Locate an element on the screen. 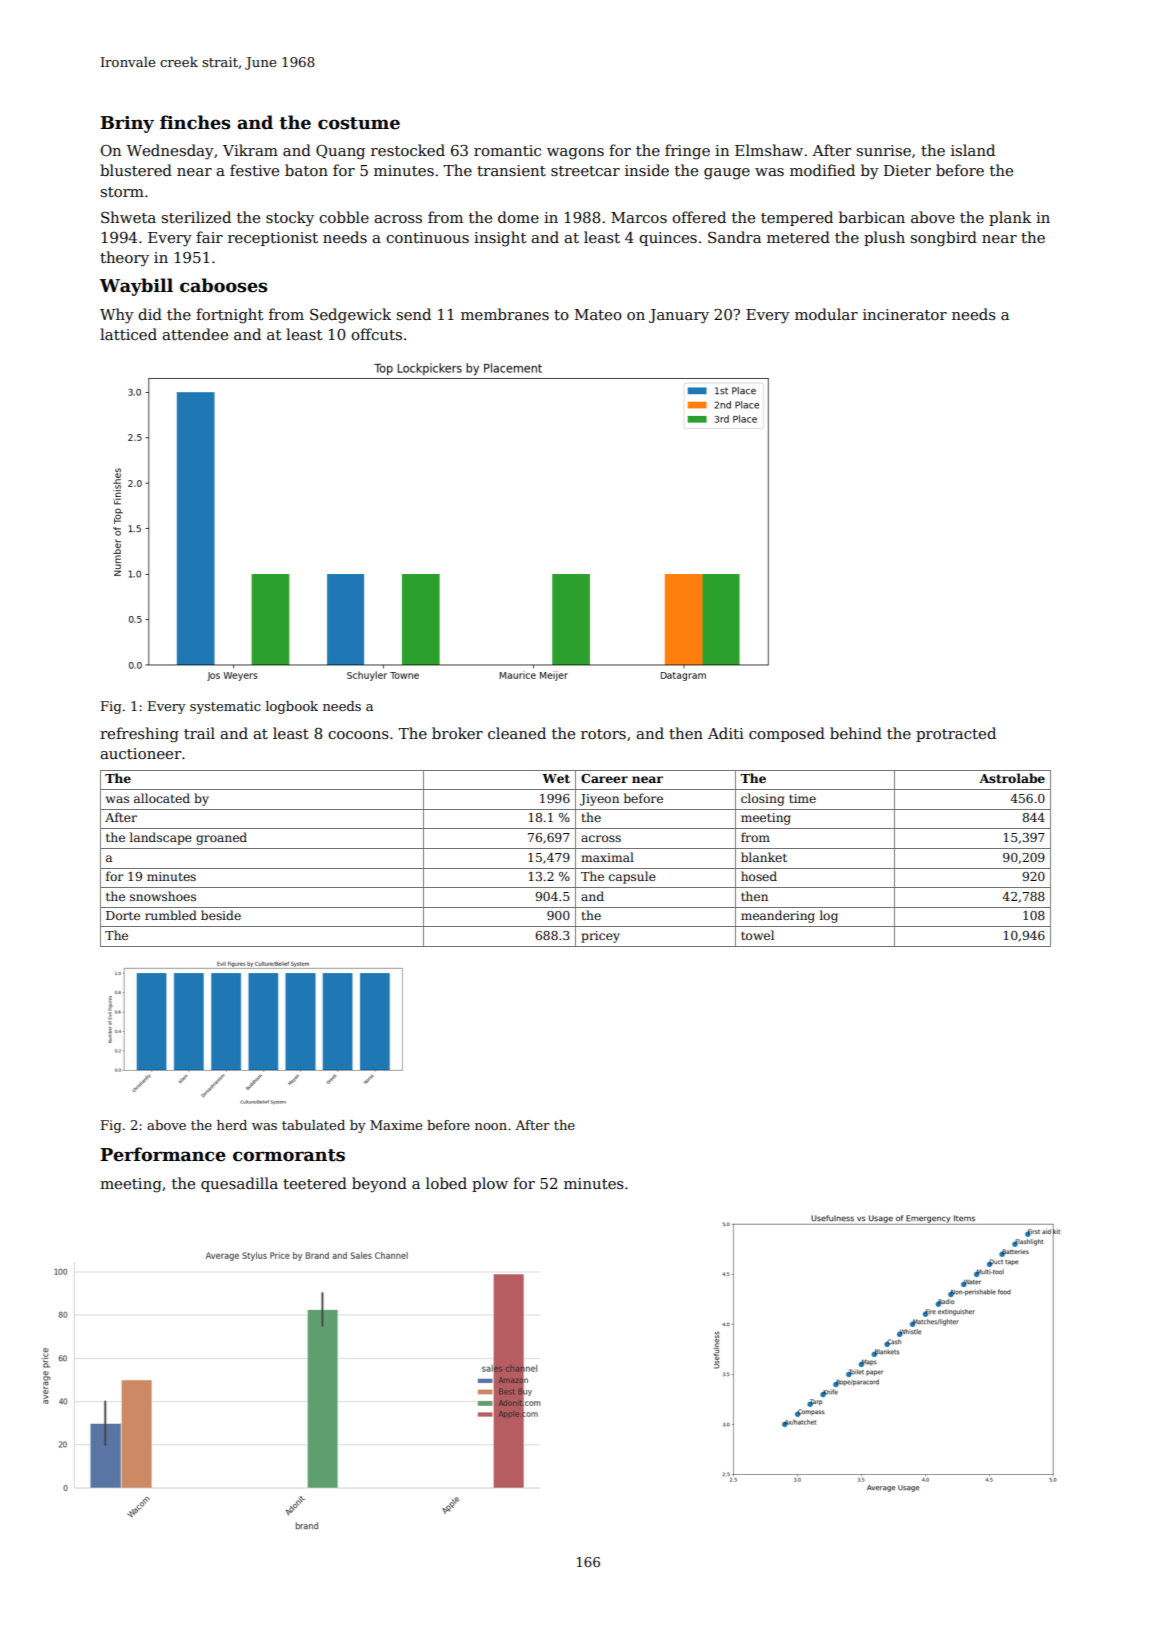 This screenshot has height=1628, width=1151. baton is located at coordinates (306, 170).
